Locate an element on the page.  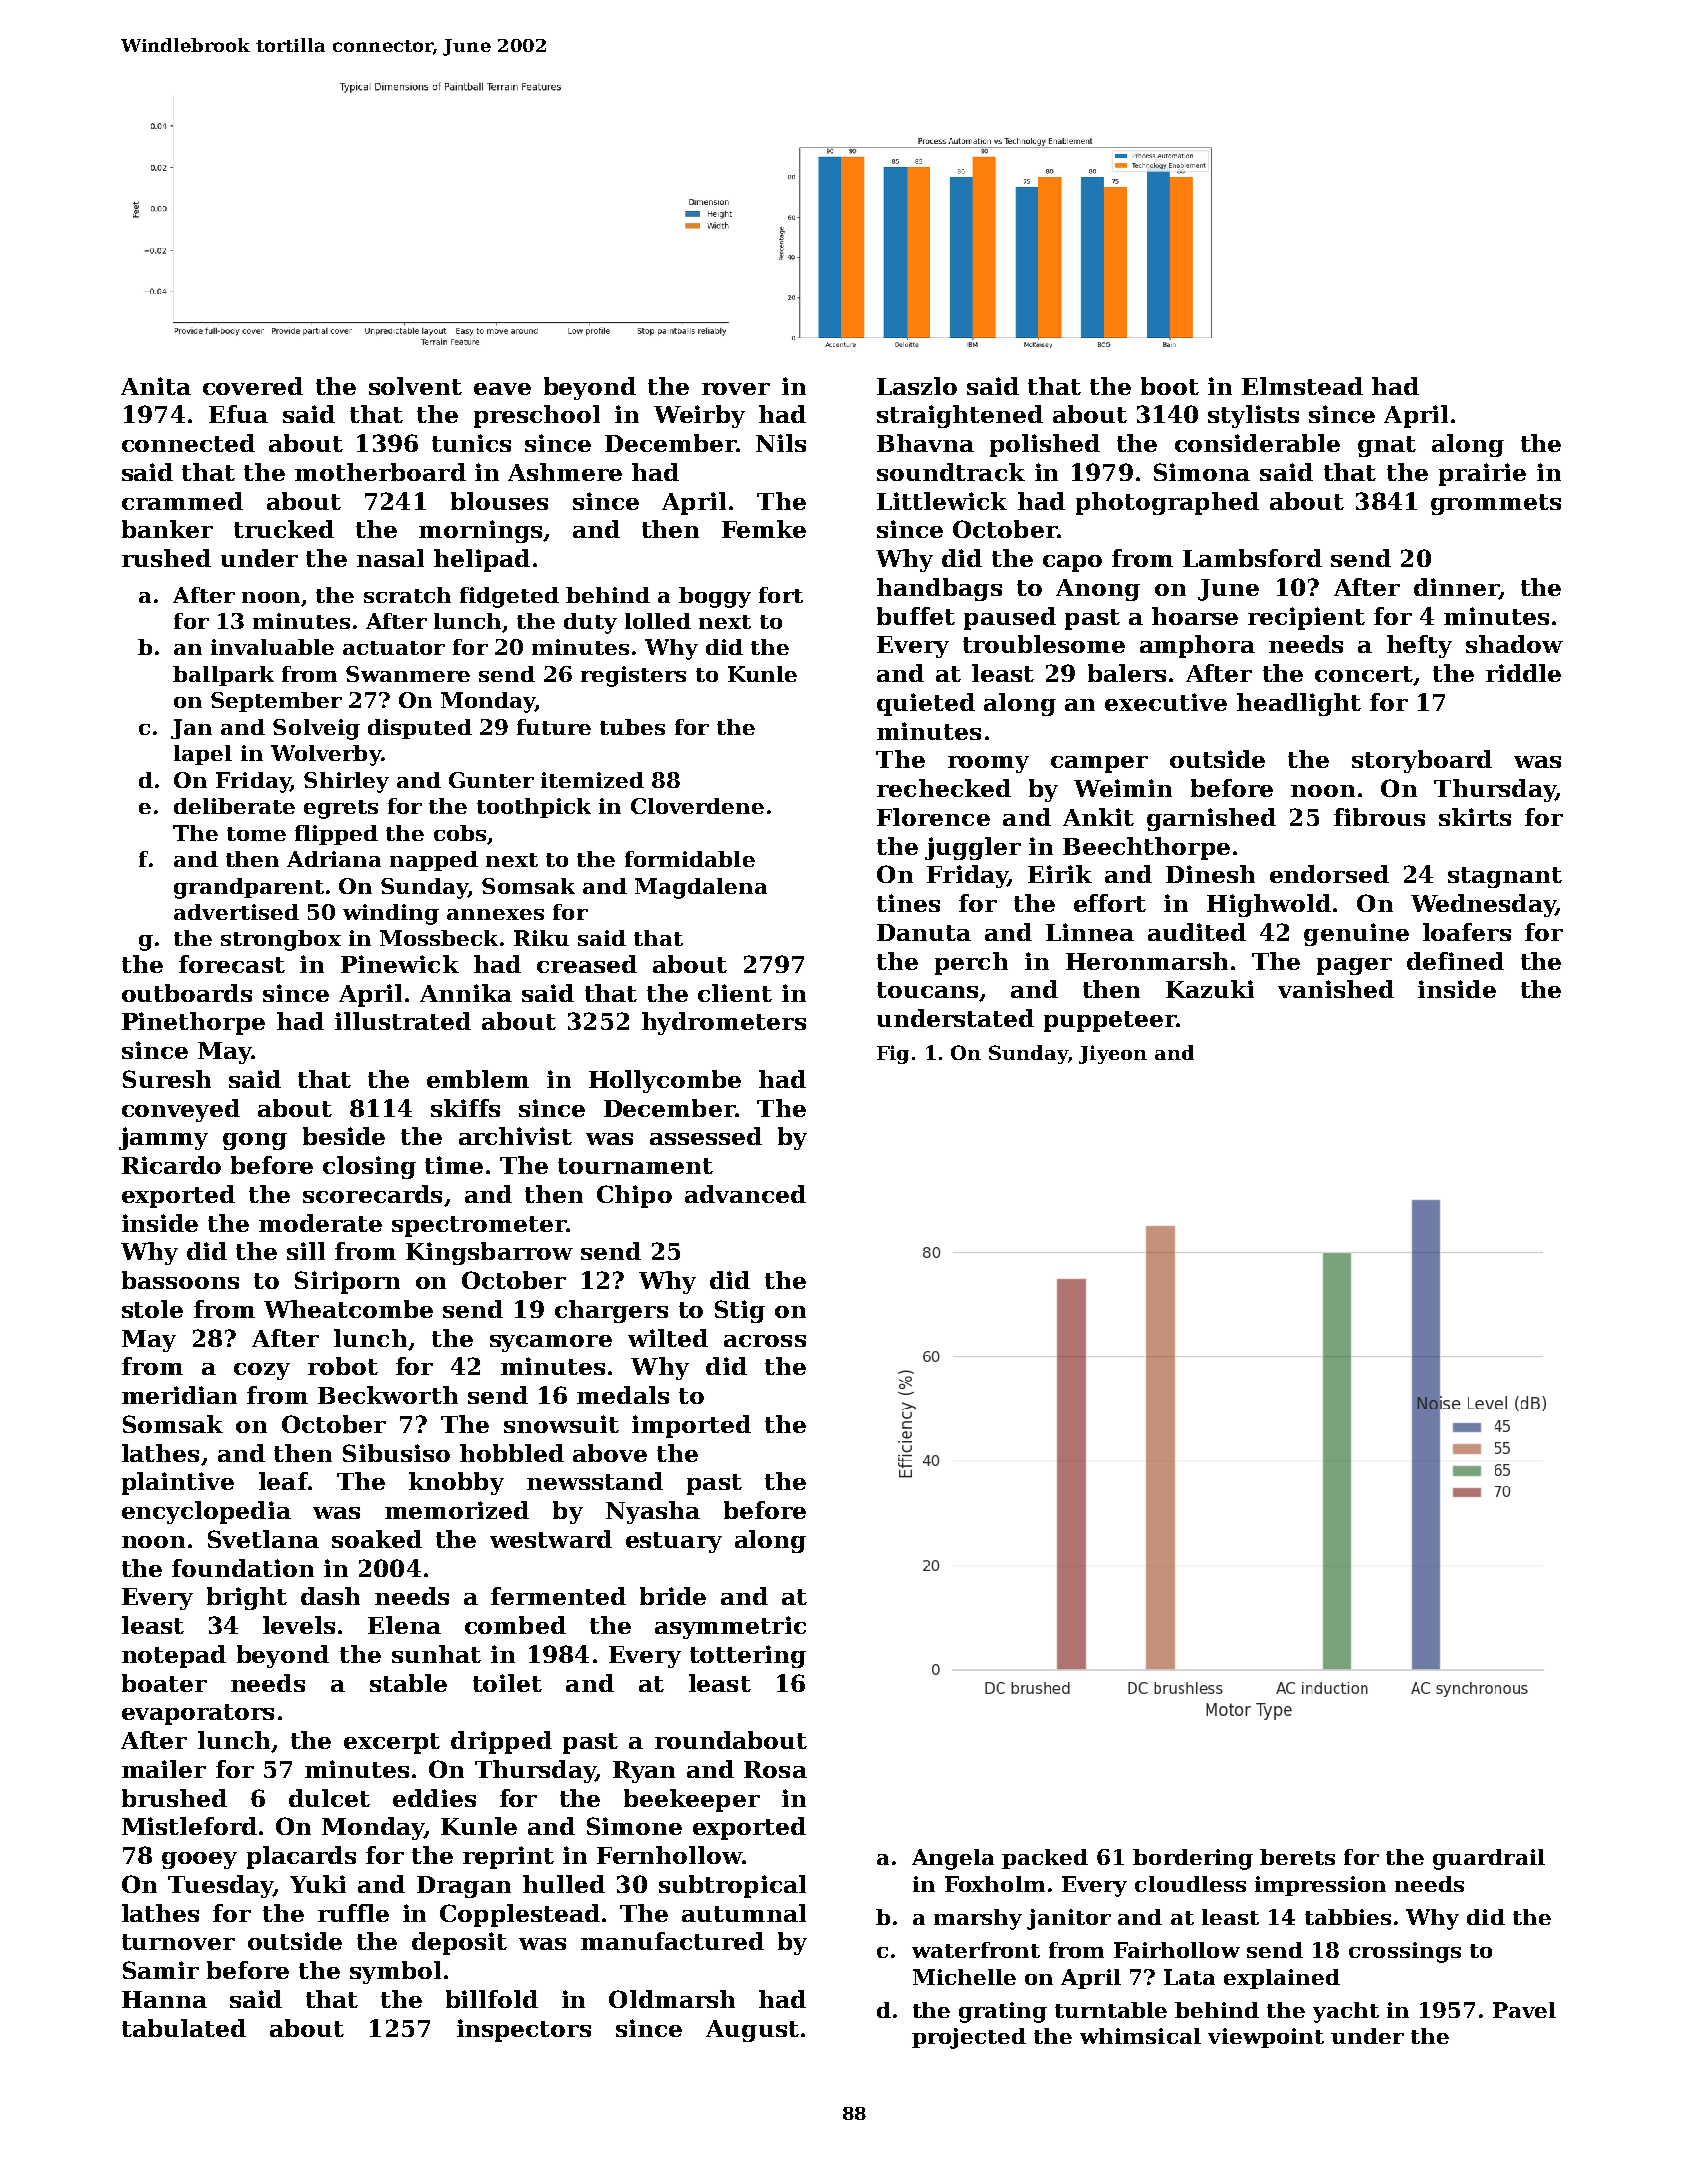
bassoons is located at coordinates (180, 1280).
